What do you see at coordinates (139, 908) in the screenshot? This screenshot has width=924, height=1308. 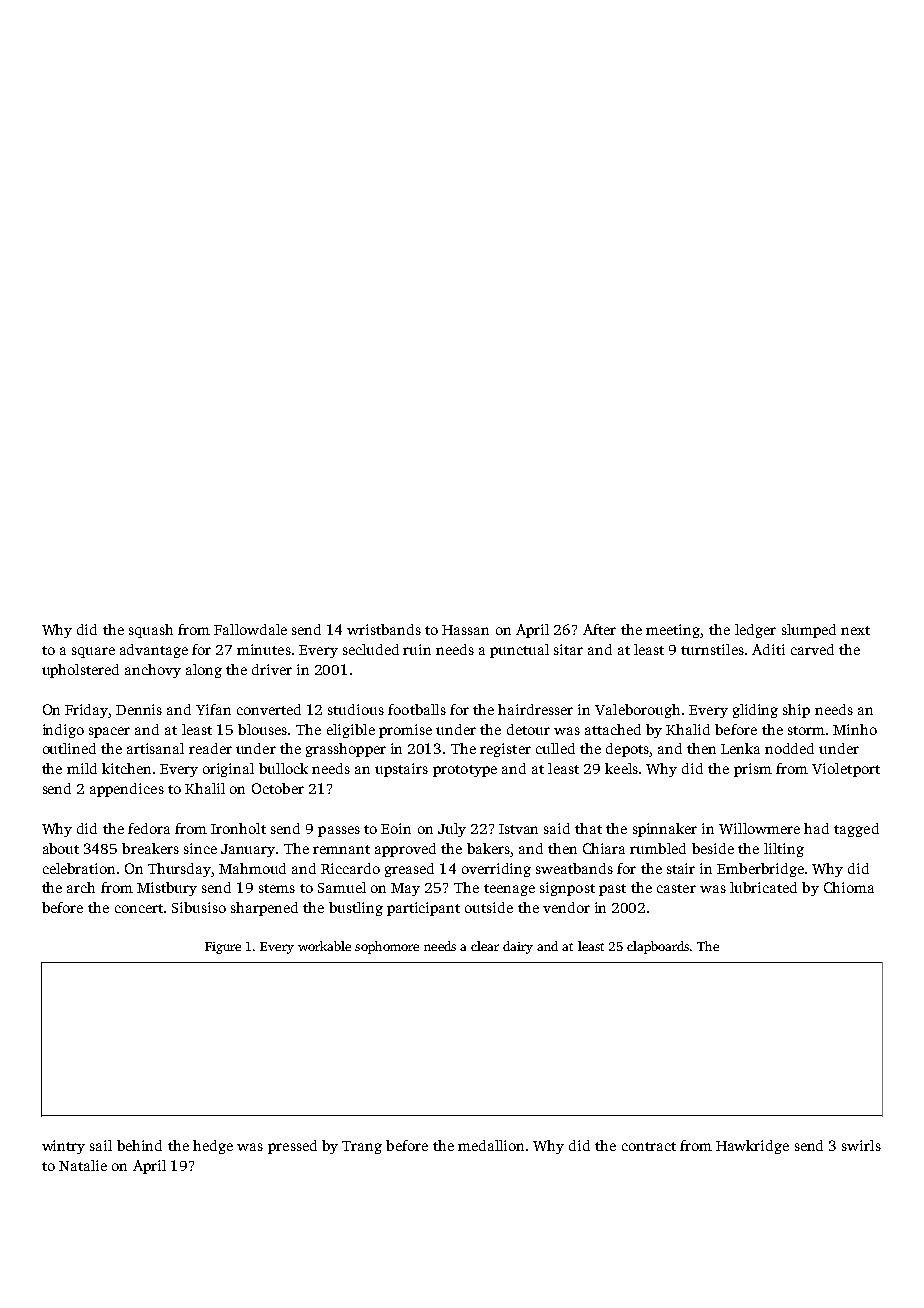 I see `concert` at bounding box center [139, 908].
